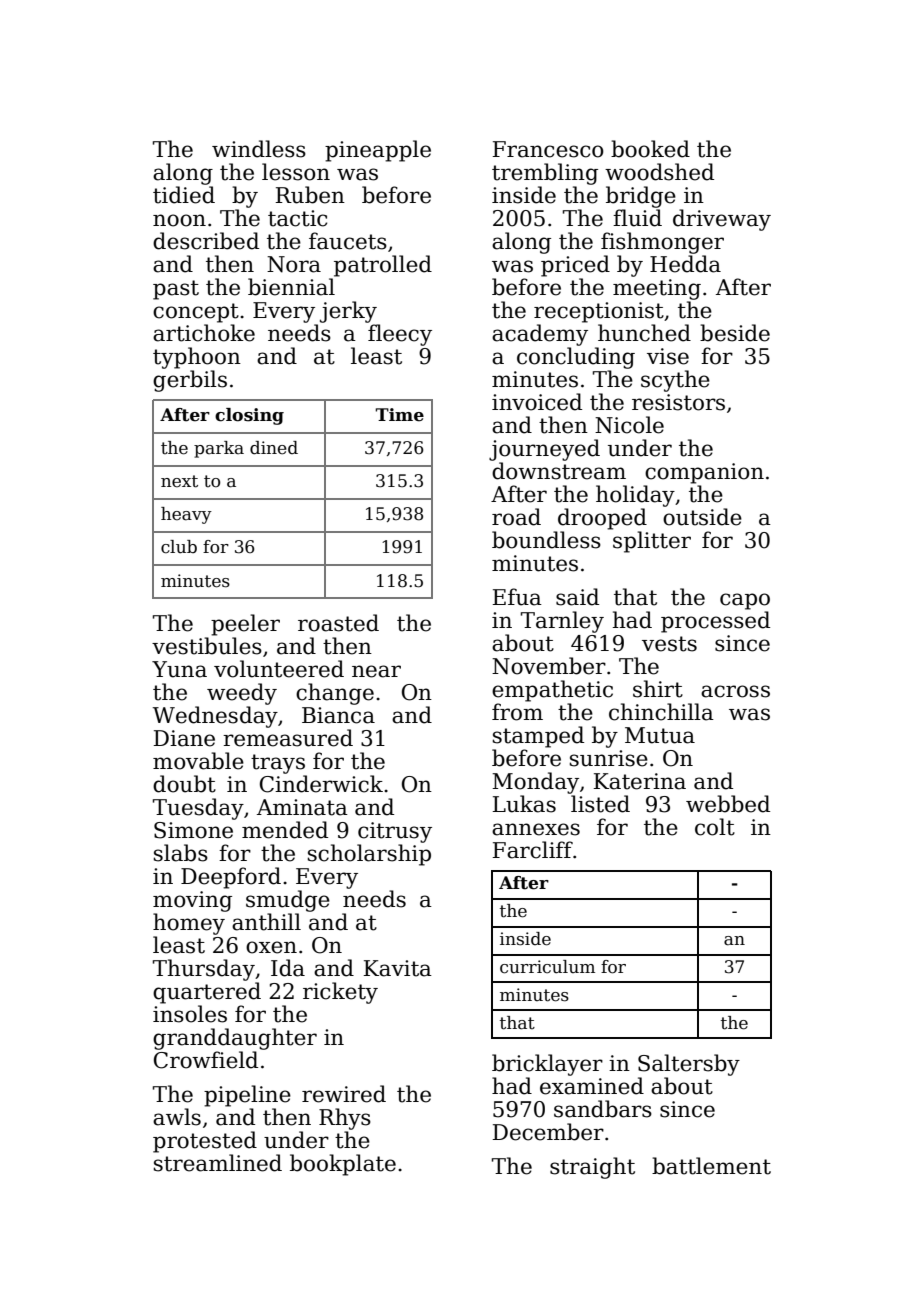  Describe the element at coordinates (650, 149) in the screenshot. I see `booked` at that location.
